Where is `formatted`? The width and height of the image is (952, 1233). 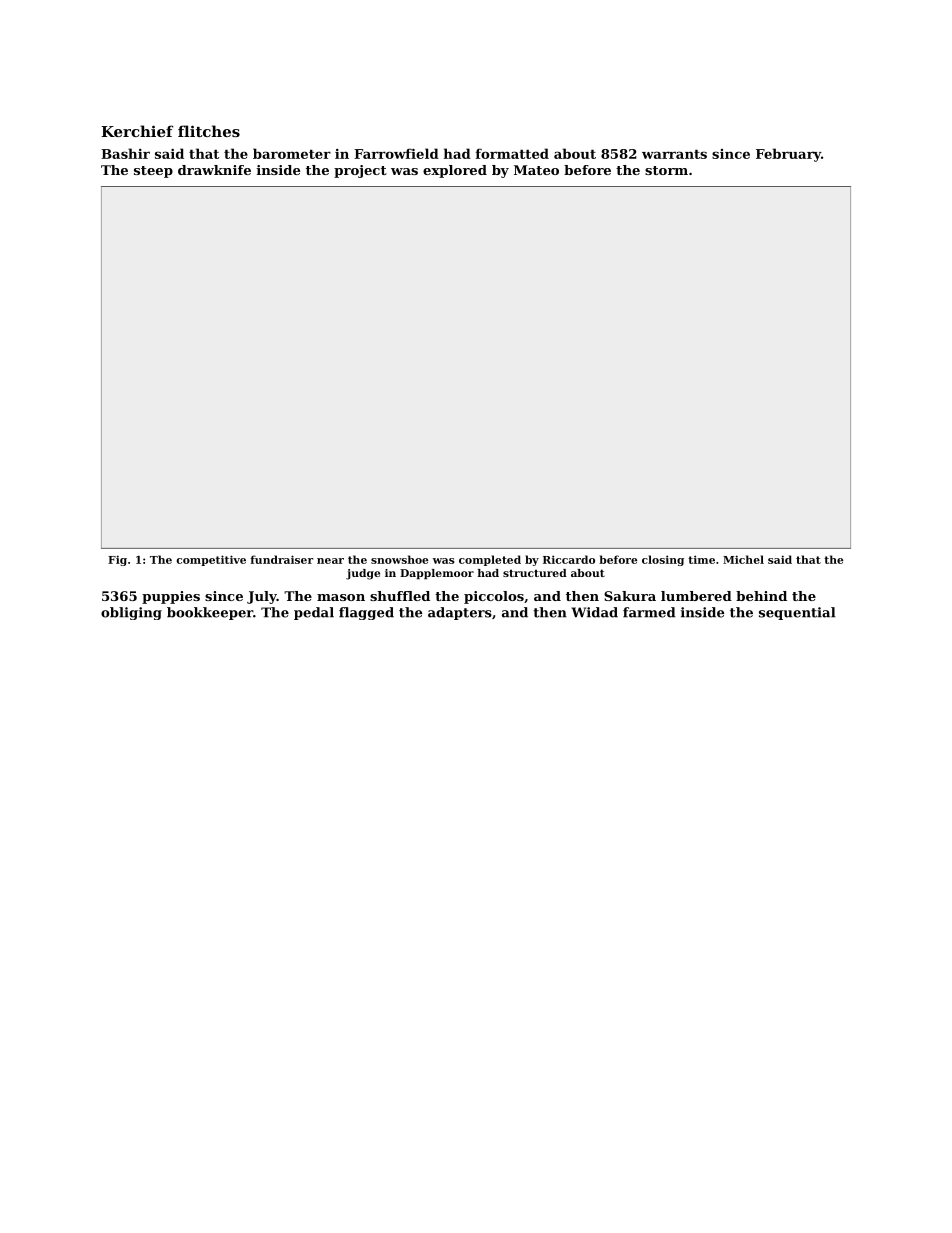
formatted is located at coordinates (512, 153).
